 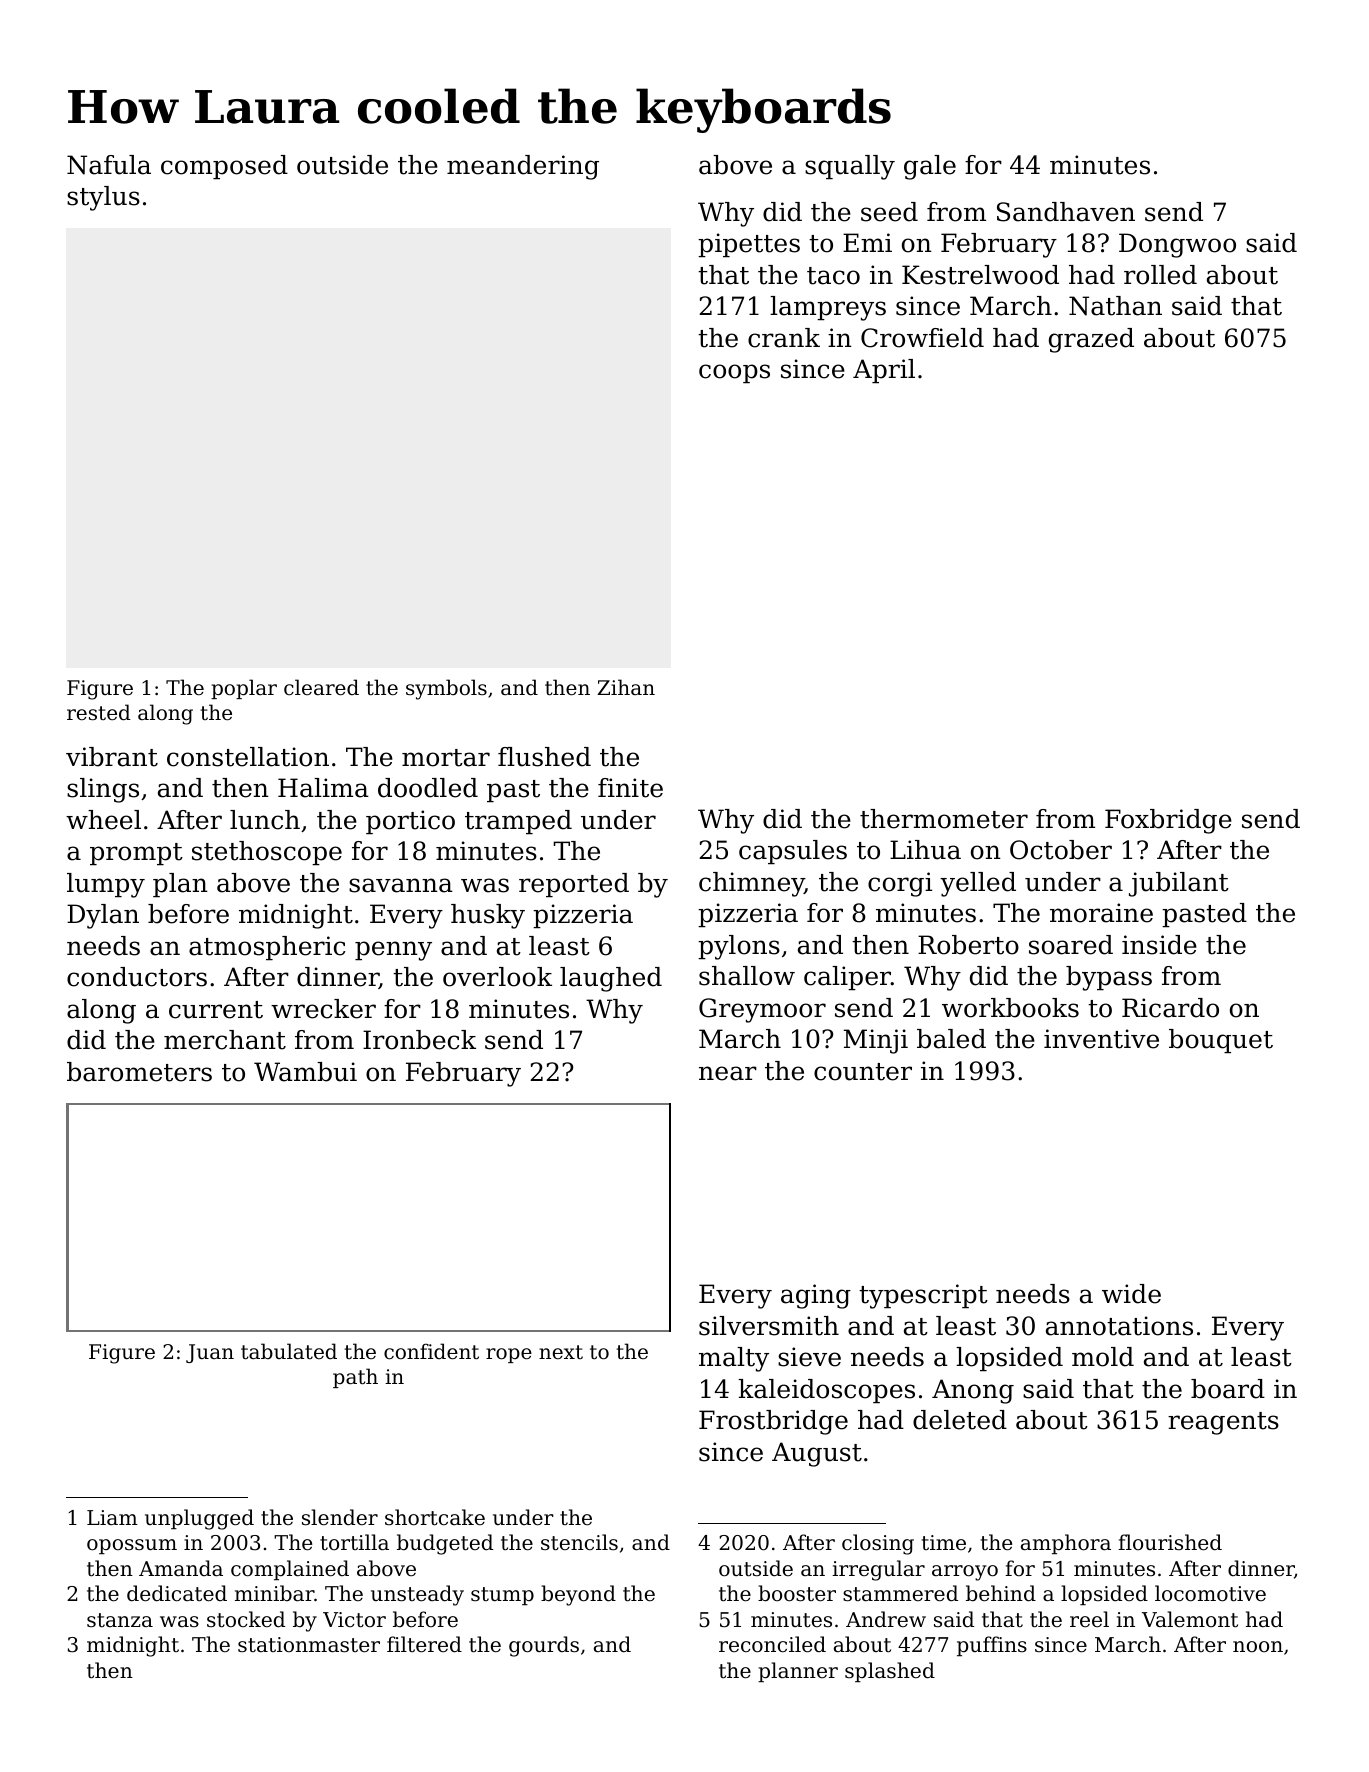 What do you see at coordinates (210, 1353) in the screenshot?
I see `Juan` at bounding box center [210, 1353].
